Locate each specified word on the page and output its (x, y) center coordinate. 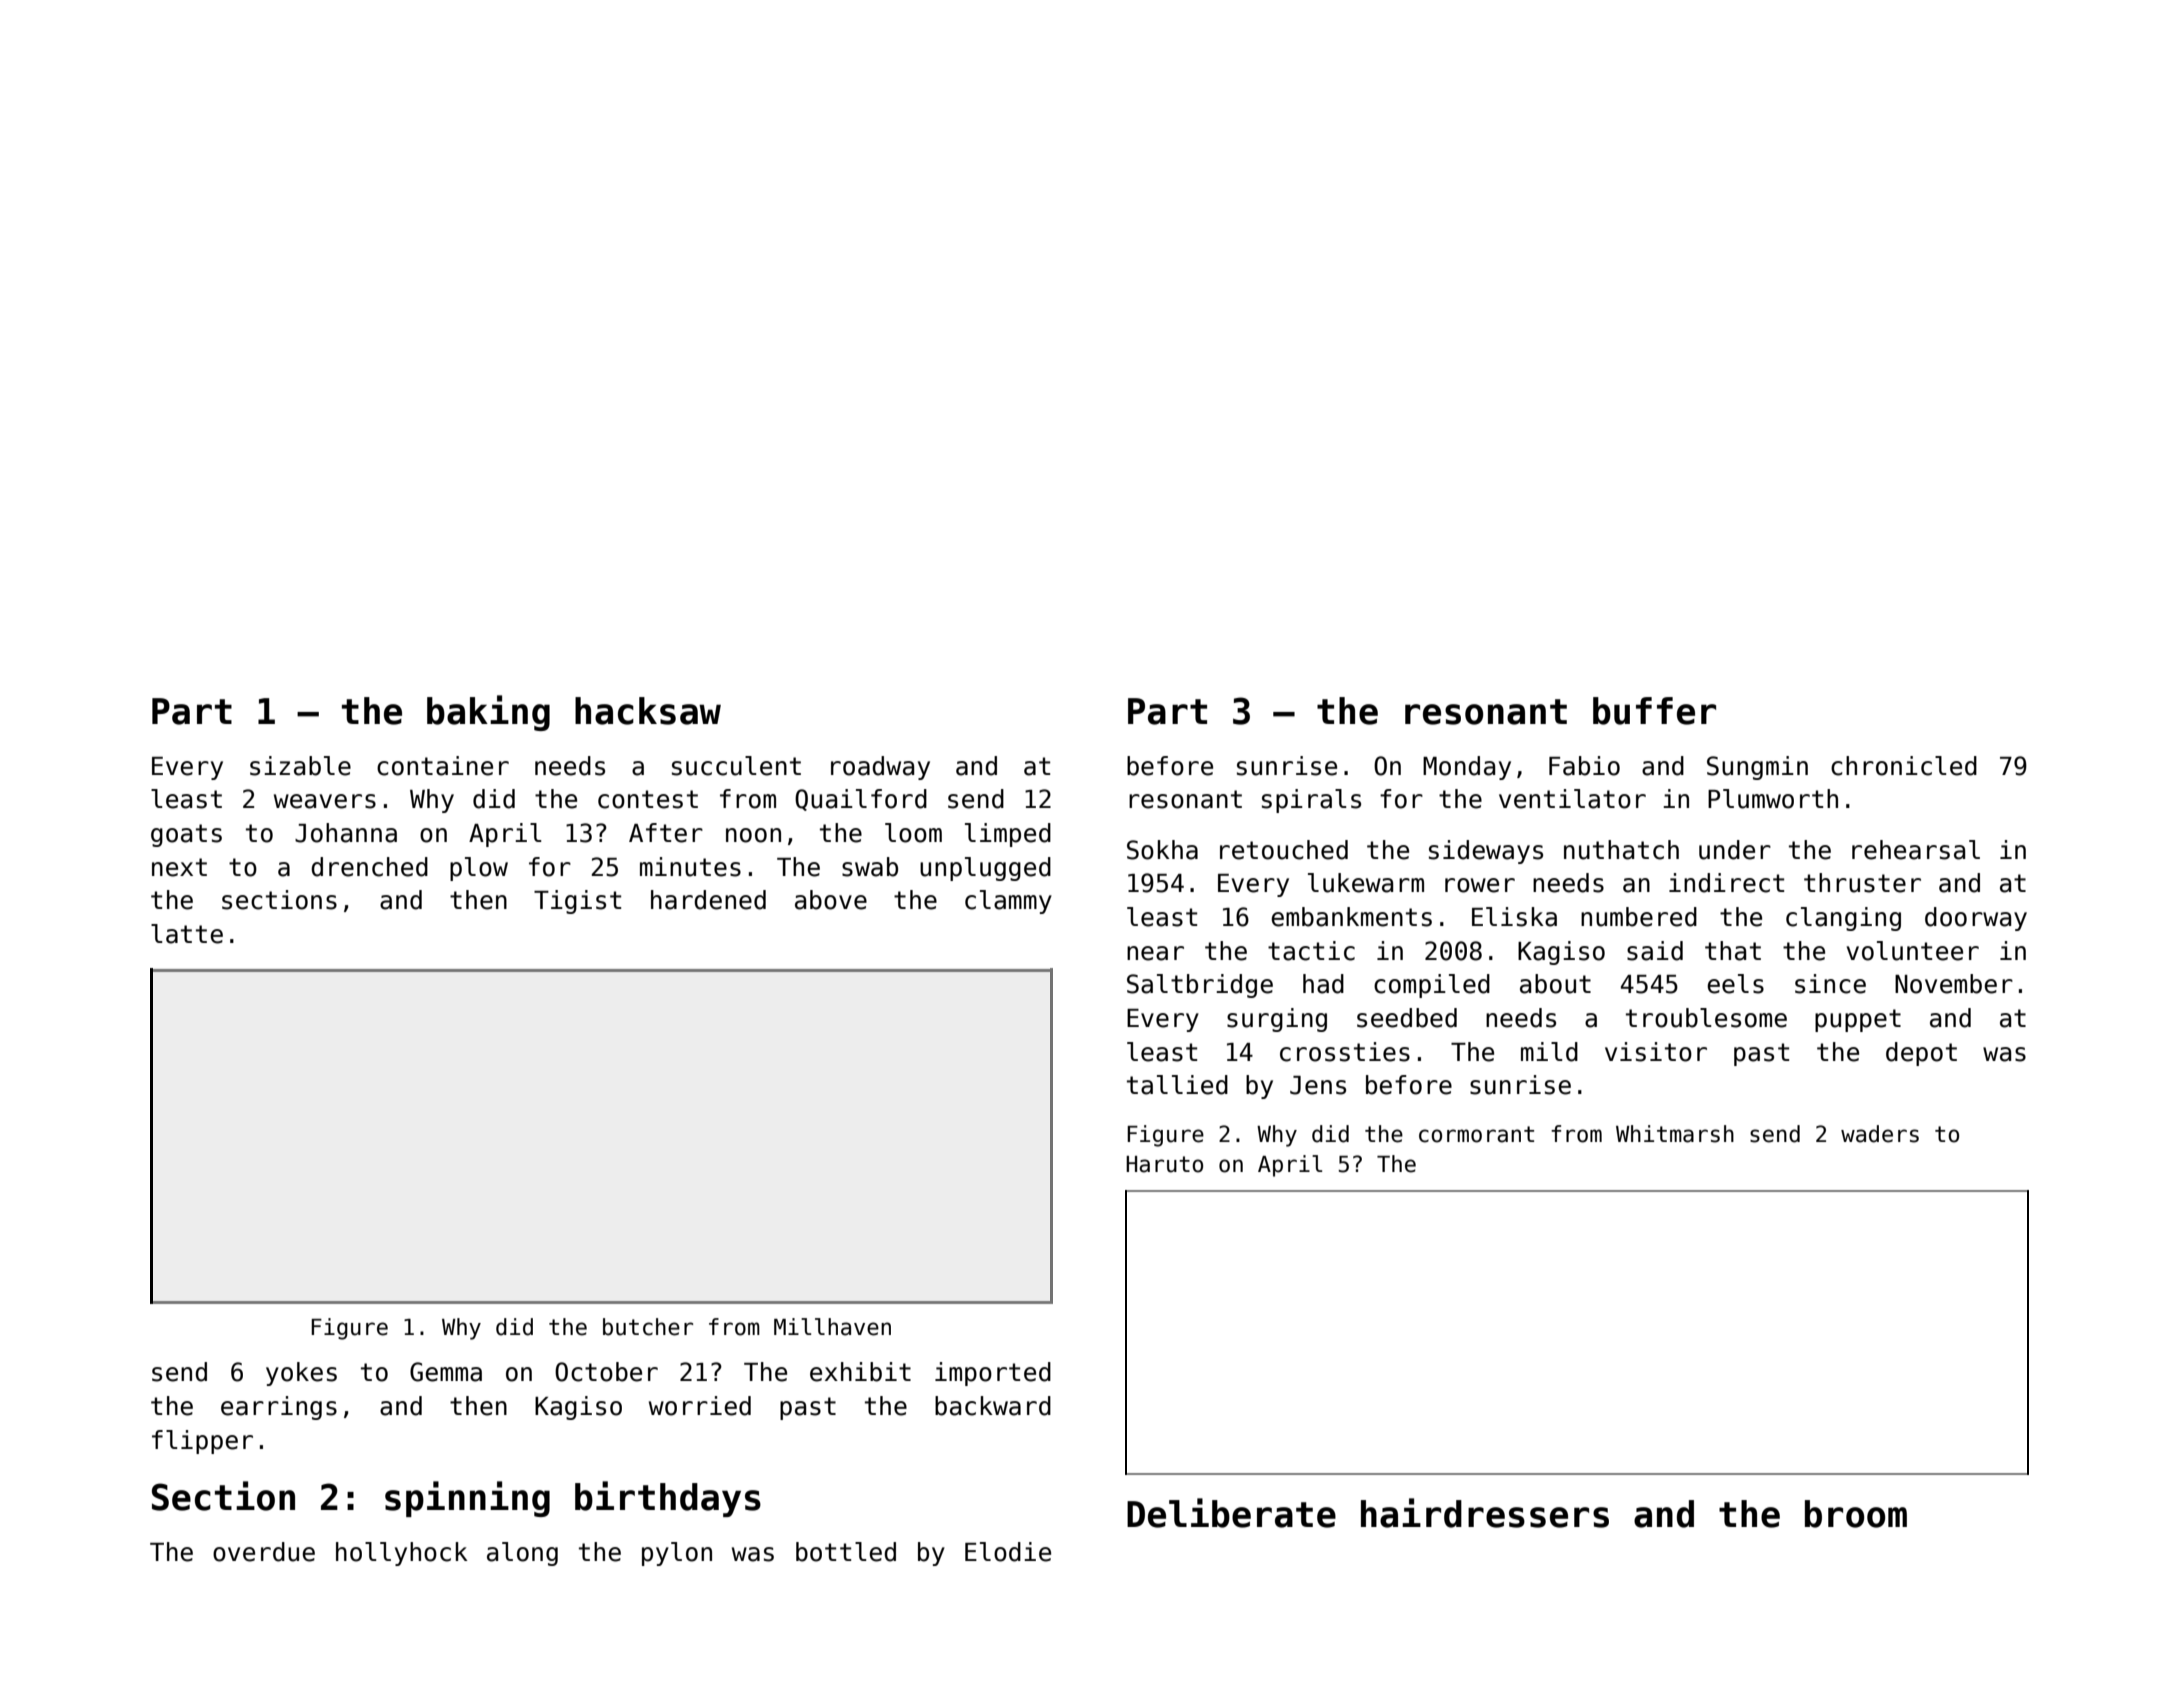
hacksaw (648, 711)
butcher (648, 1327)
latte (187, 934)
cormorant (1476, 1134)
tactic (1311, 951)
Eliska (1514, 917)
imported (993, 1374)
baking (488, 713)
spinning (467, 1499)
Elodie (1008, 1552)
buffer (1654, 711)
